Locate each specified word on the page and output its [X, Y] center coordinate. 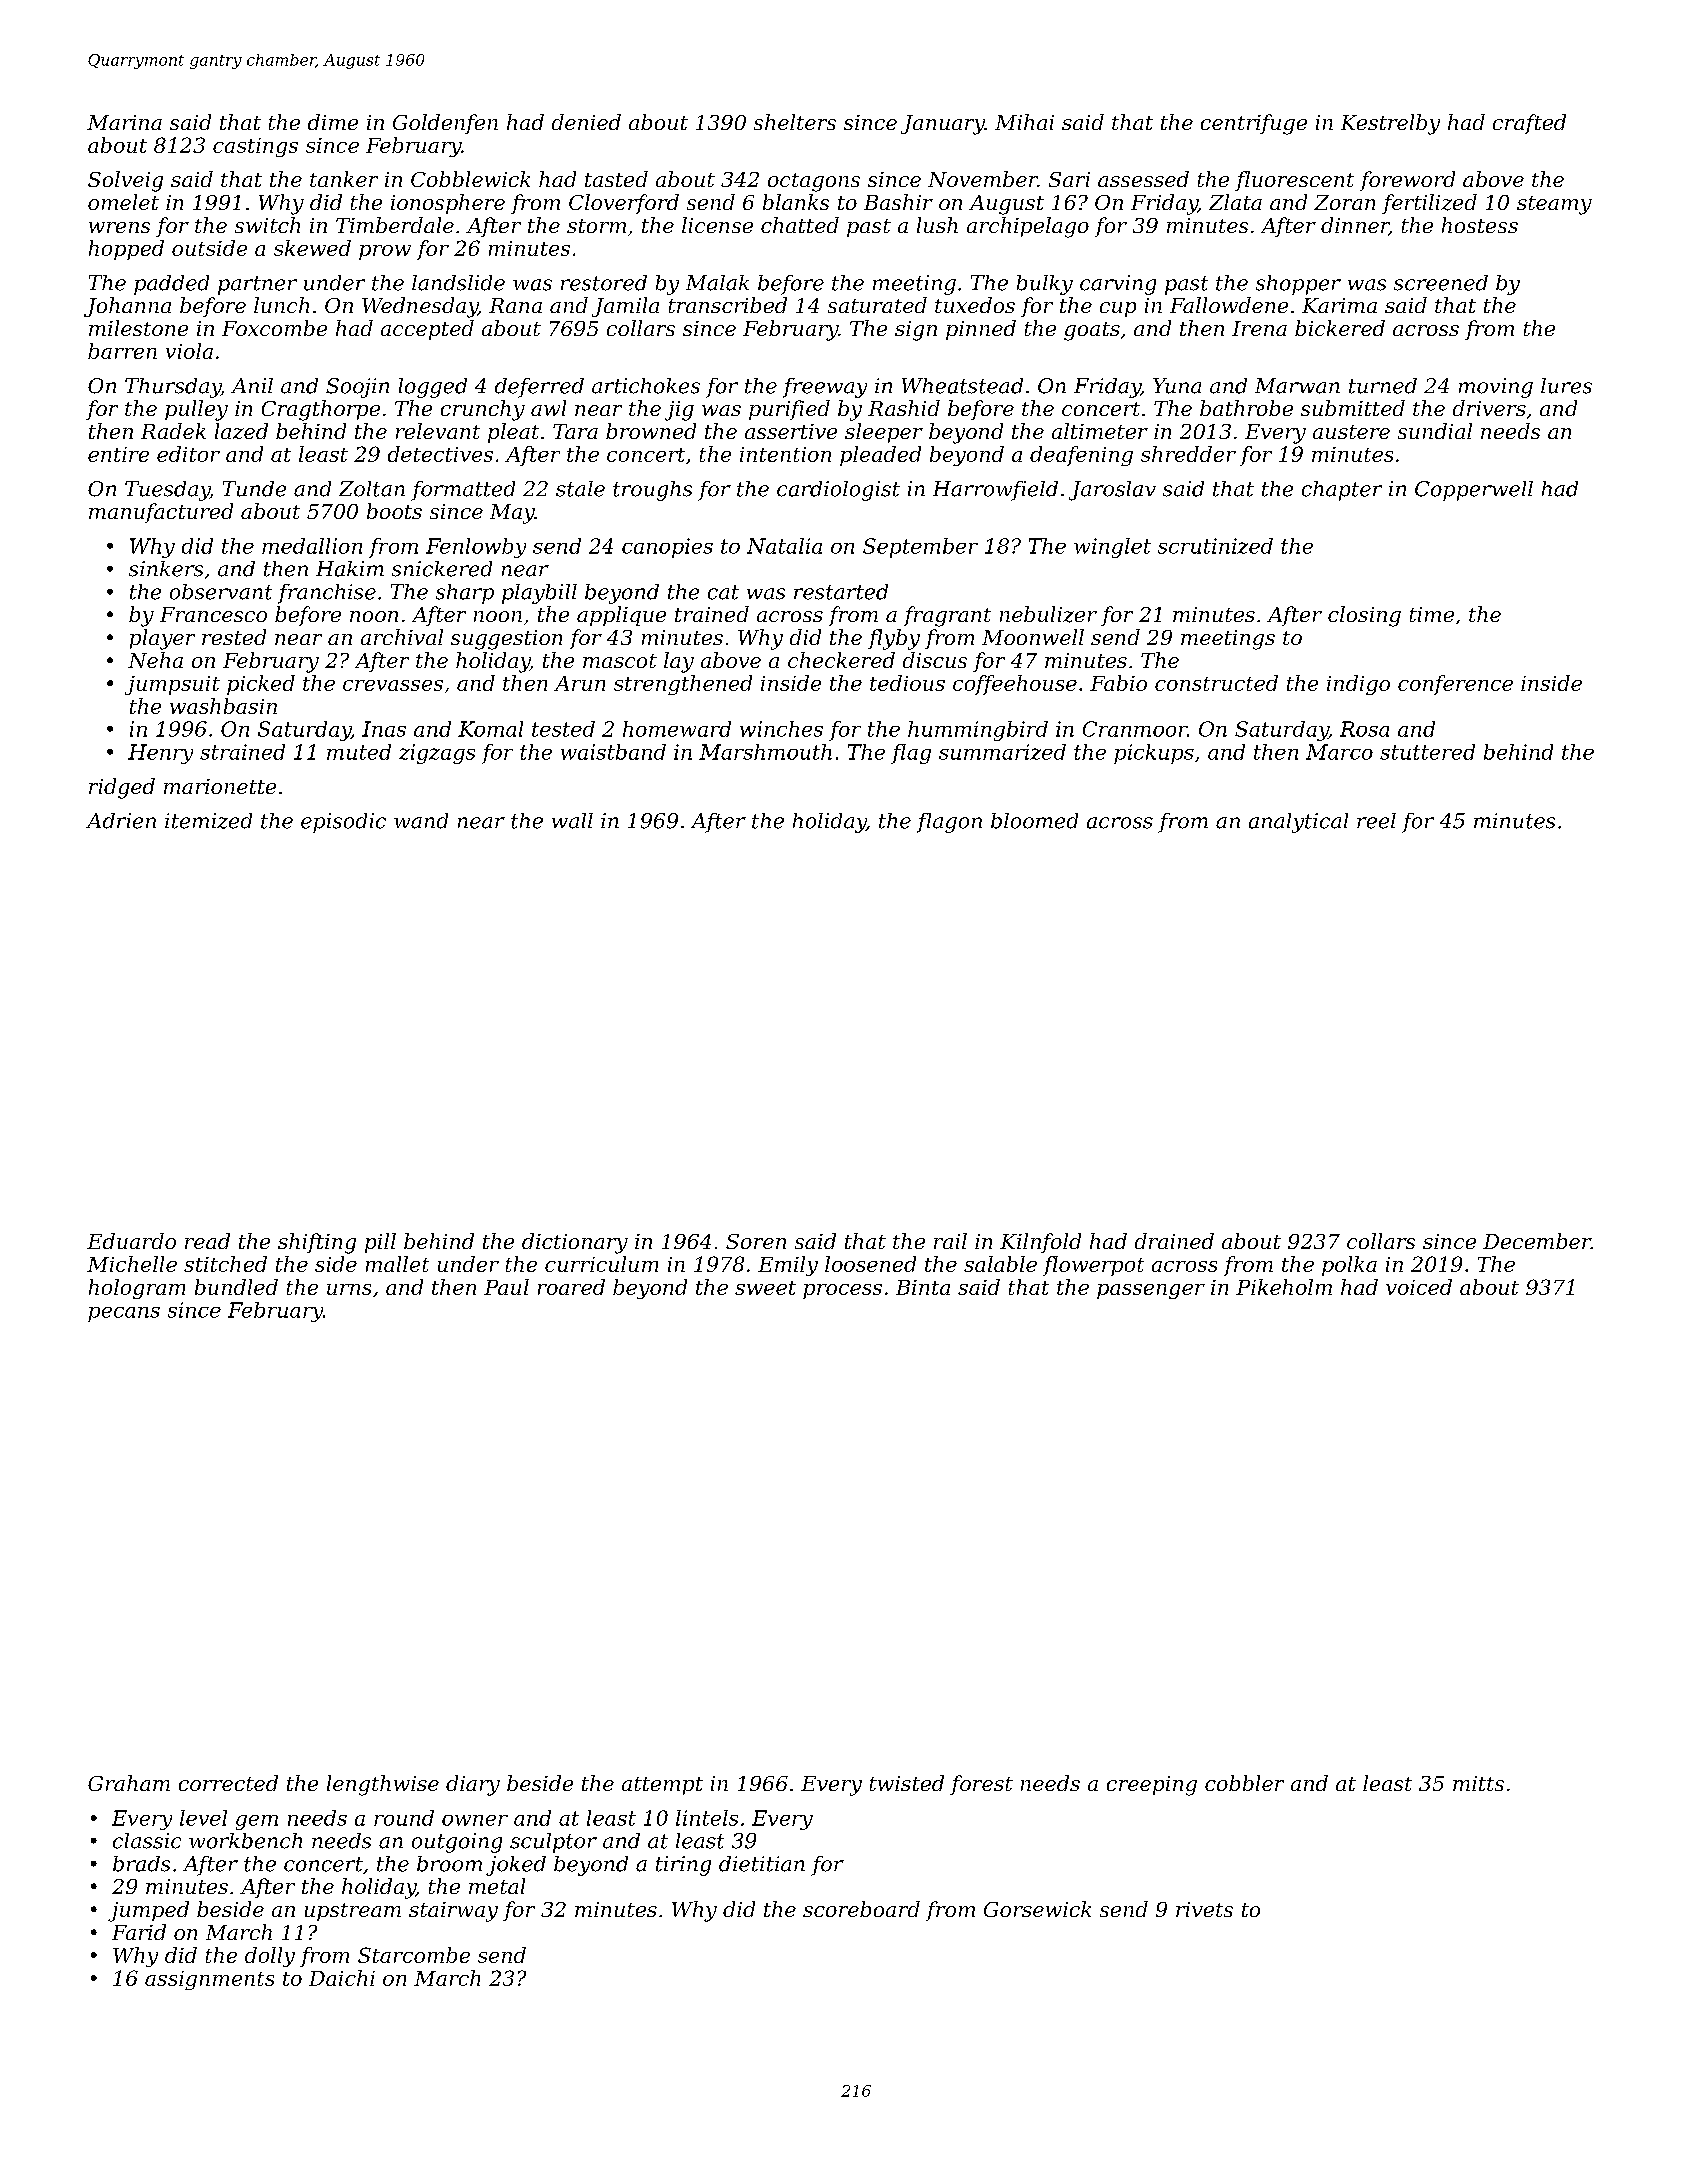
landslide [458, 283]
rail [950, 1241]
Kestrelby [1390, 124]
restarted [841, 592]
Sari [1069, 179]
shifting [317, 1243]
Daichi [342, 1978]
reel [1376, 821]
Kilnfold [1040, 1243]
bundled [236, 1287]
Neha [155, 660]
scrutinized [1215, 546]
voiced [1419, 1287]
